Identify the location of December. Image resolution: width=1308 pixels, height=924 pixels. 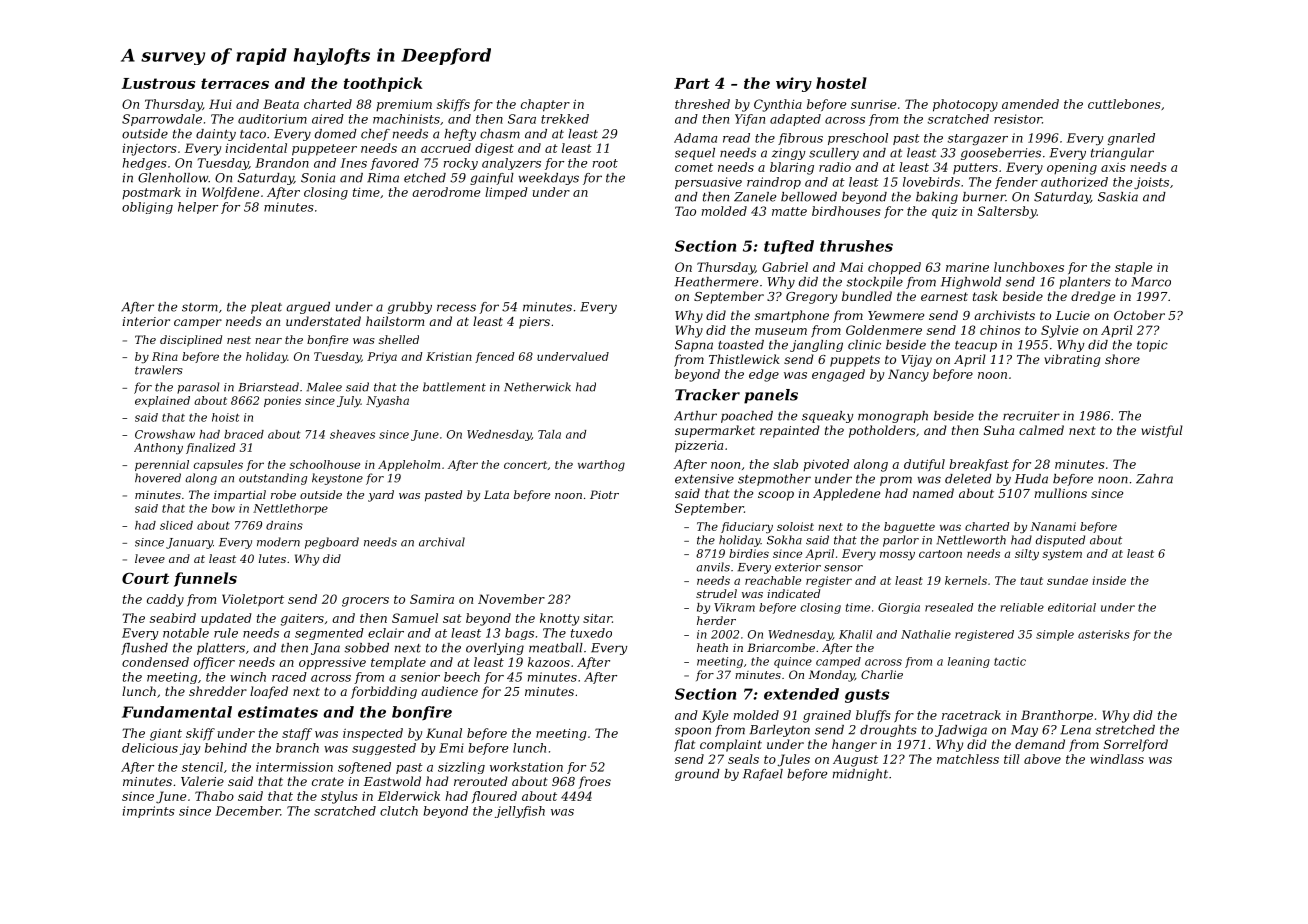
(247, 811).
